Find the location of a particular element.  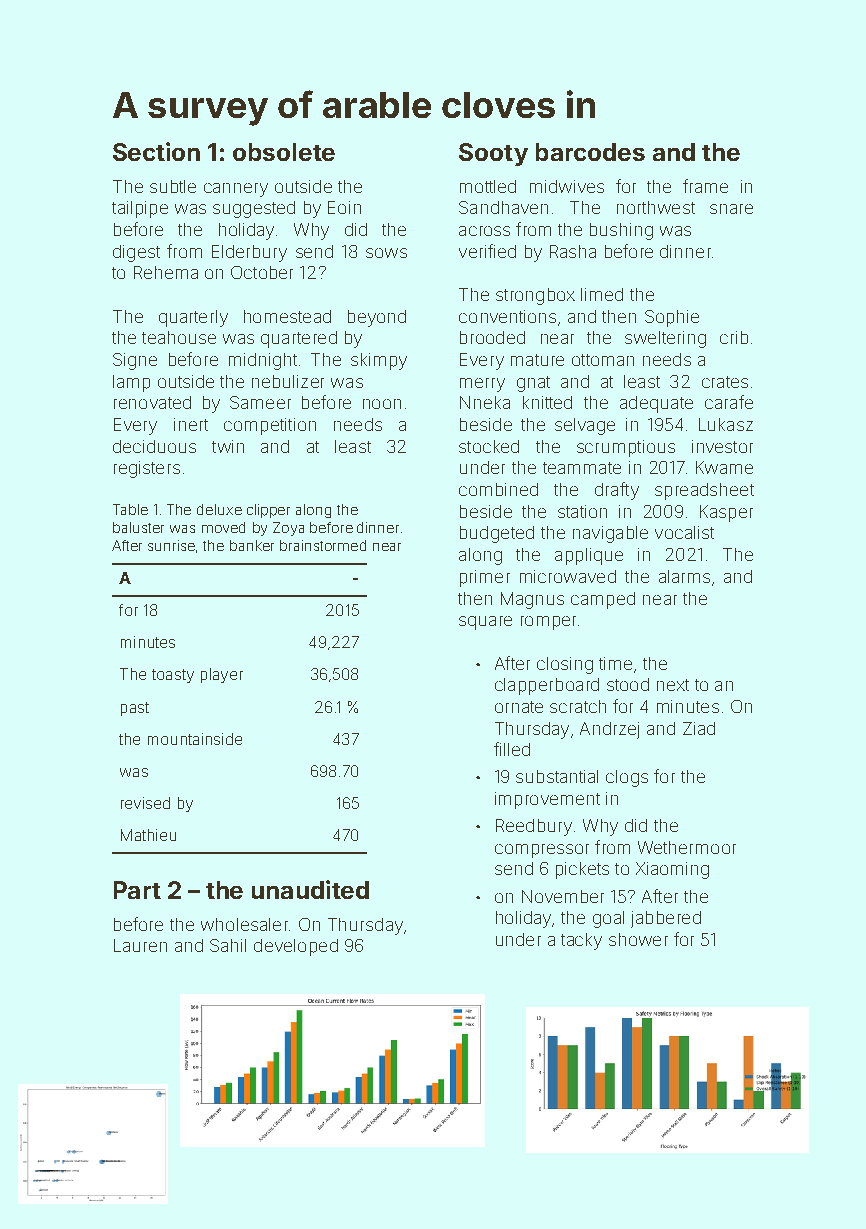

Sahil is located at coordinates (228, 945).
